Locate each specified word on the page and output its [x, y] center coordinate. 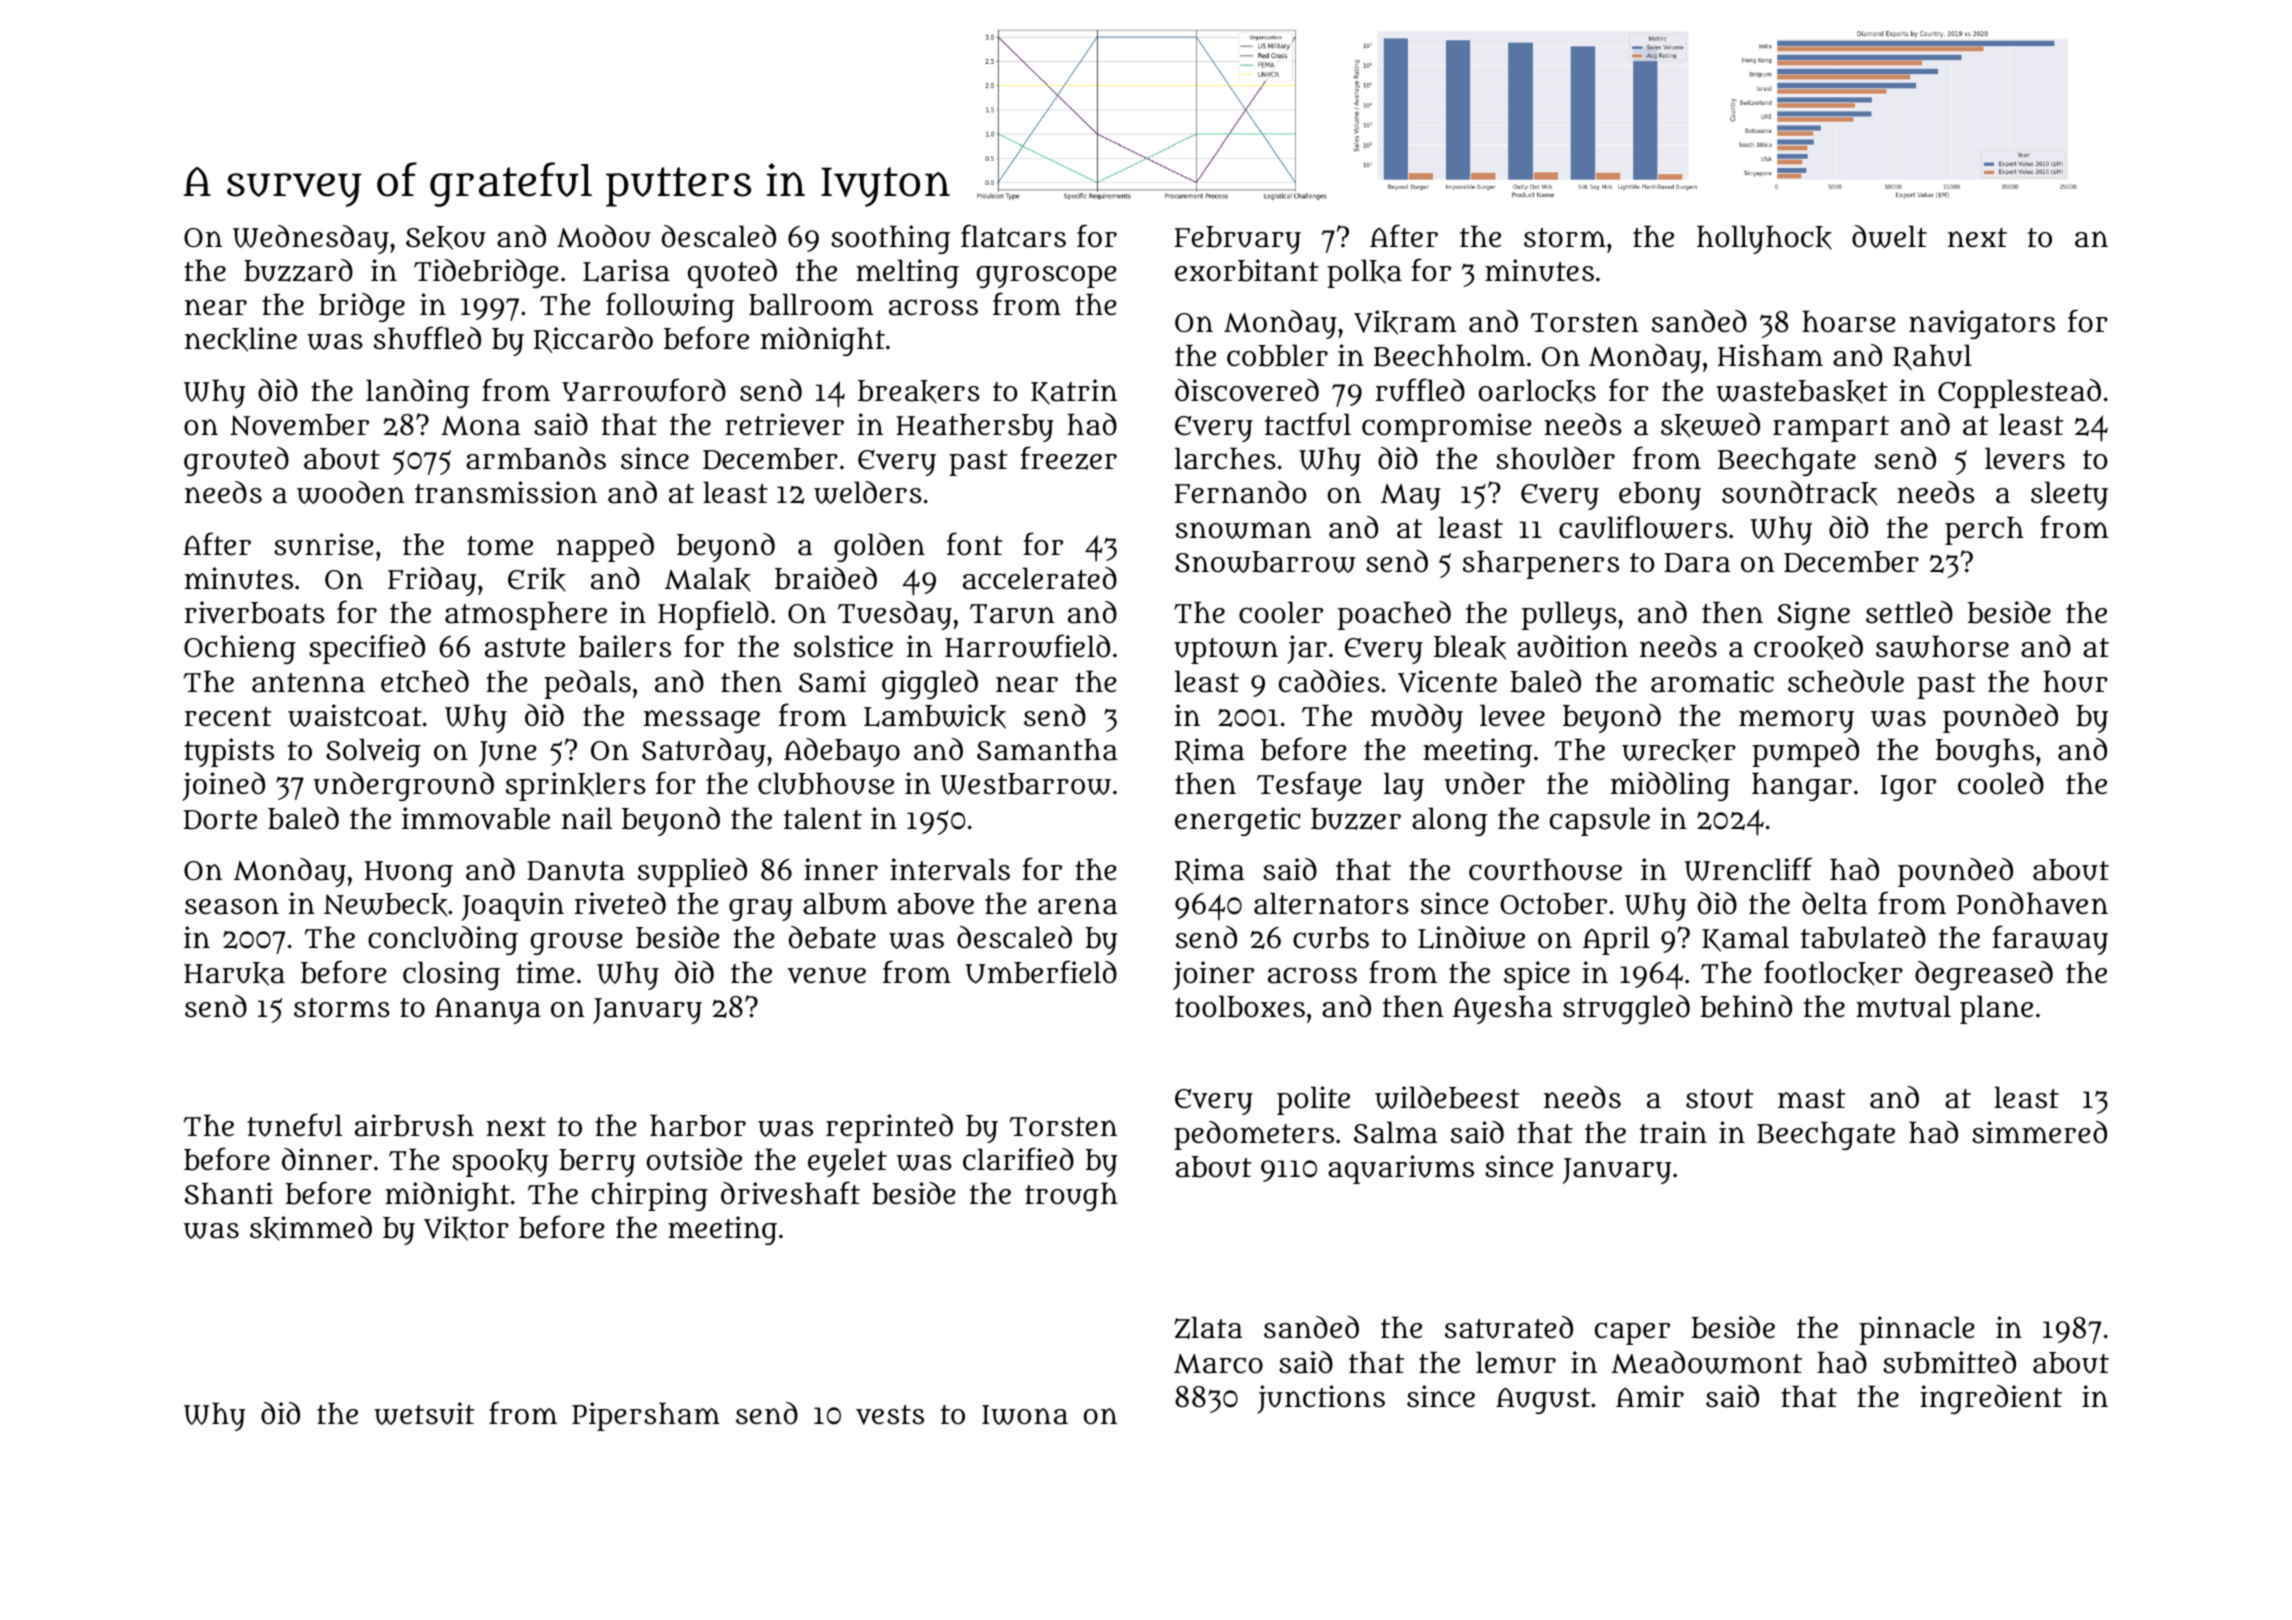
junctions [1321, 1399]
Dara [1697, 563]
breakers [919, 392]
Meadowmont [1706, 1362]
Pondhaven [2032, 903]
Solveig [373, 752]
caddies [1329, 681]
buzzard [298, 270]
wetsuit [424, 1413]
